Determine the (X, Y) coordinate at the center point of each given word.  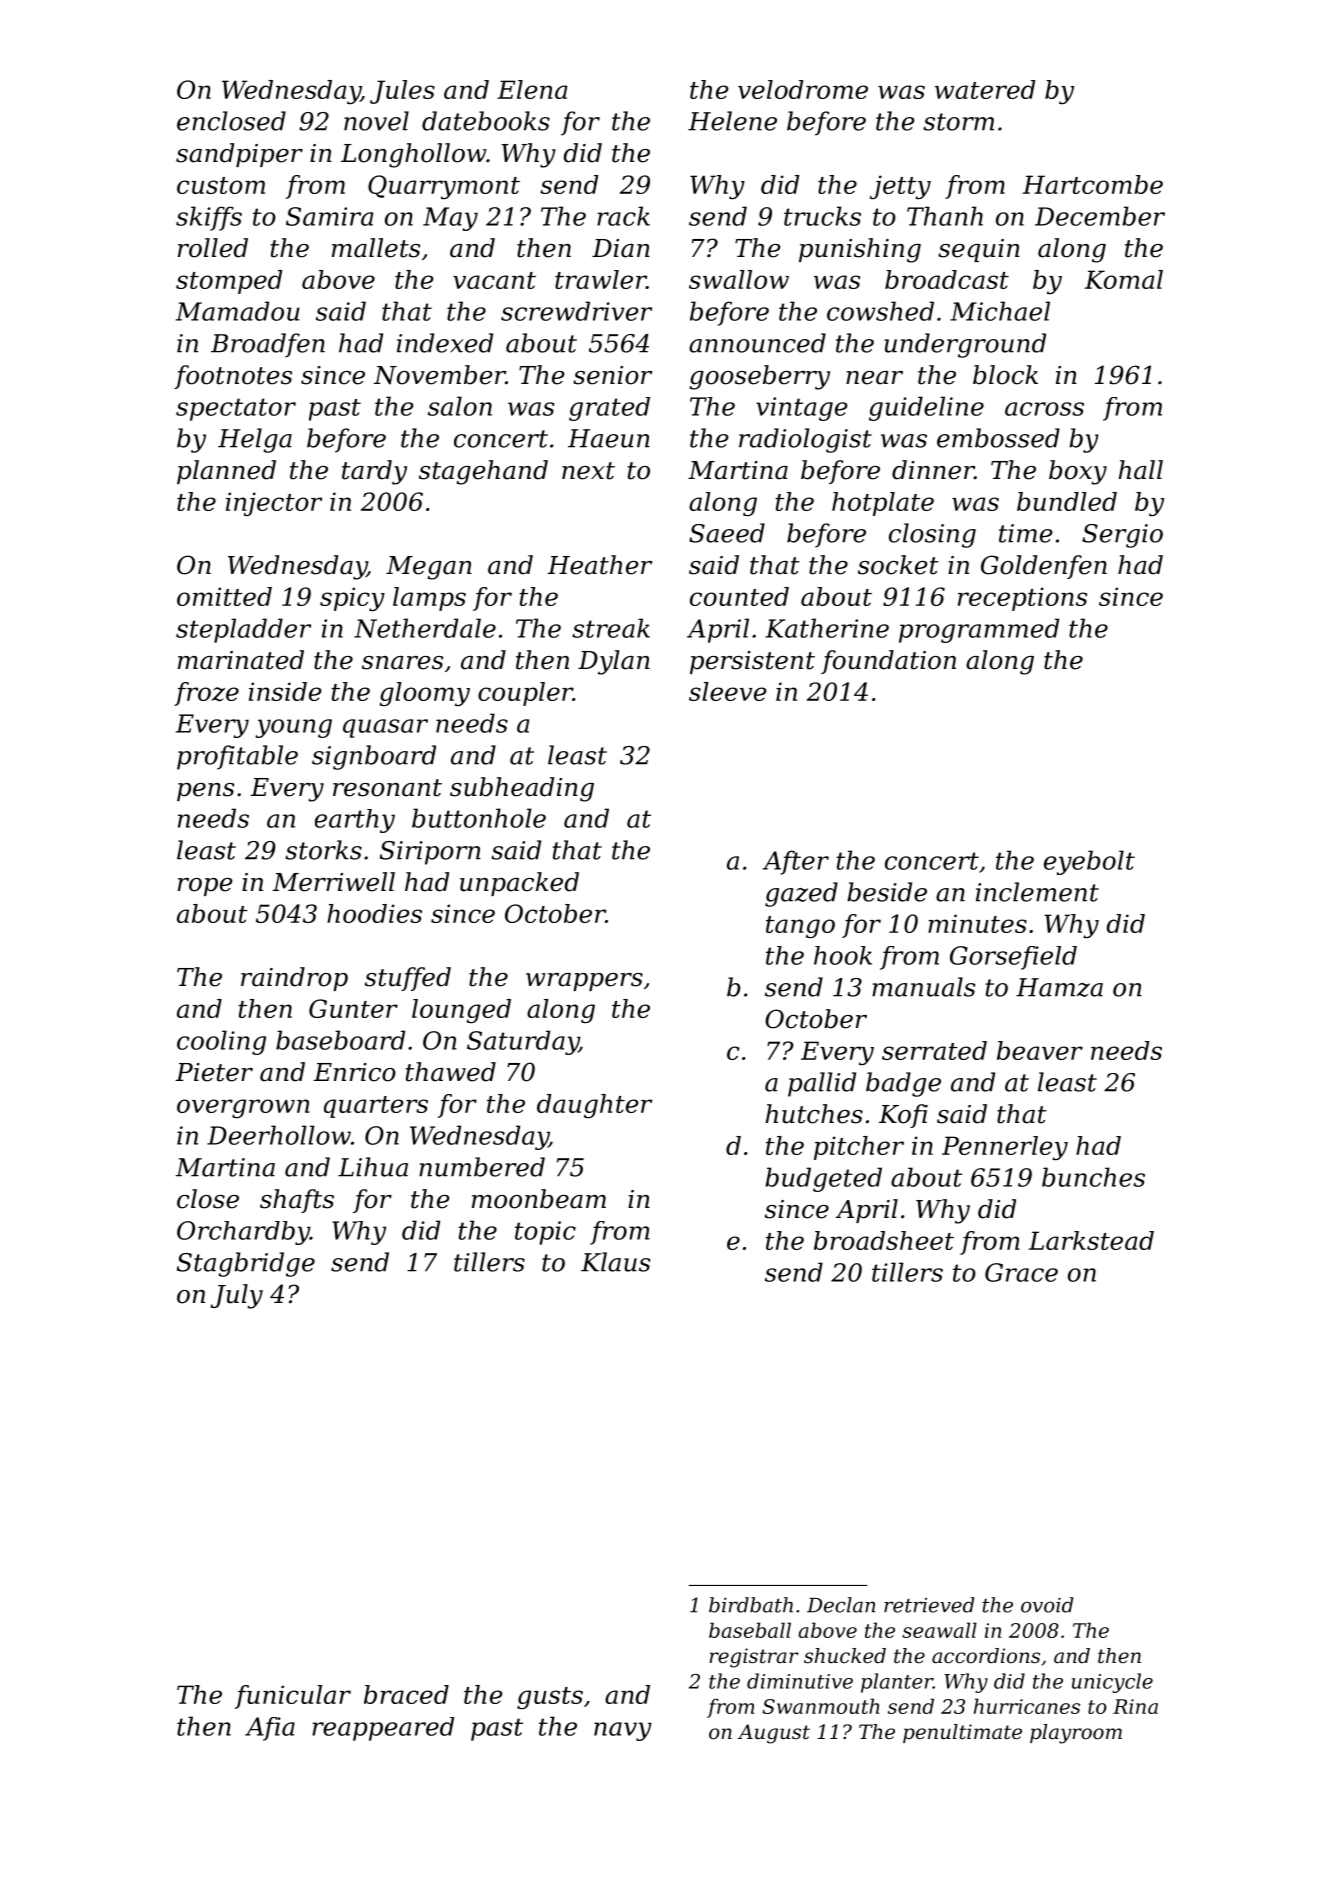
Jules (402, 92)
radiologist (805, 440)
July (237, 1296)
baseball (750, 1630)
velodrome (803, 89)
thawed (451, 1072)
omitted (224, 596)
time (1026, 533)
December (1100, 216)
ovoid (1047, 1605)
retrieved (929, 1605)
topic (545, 1233)
